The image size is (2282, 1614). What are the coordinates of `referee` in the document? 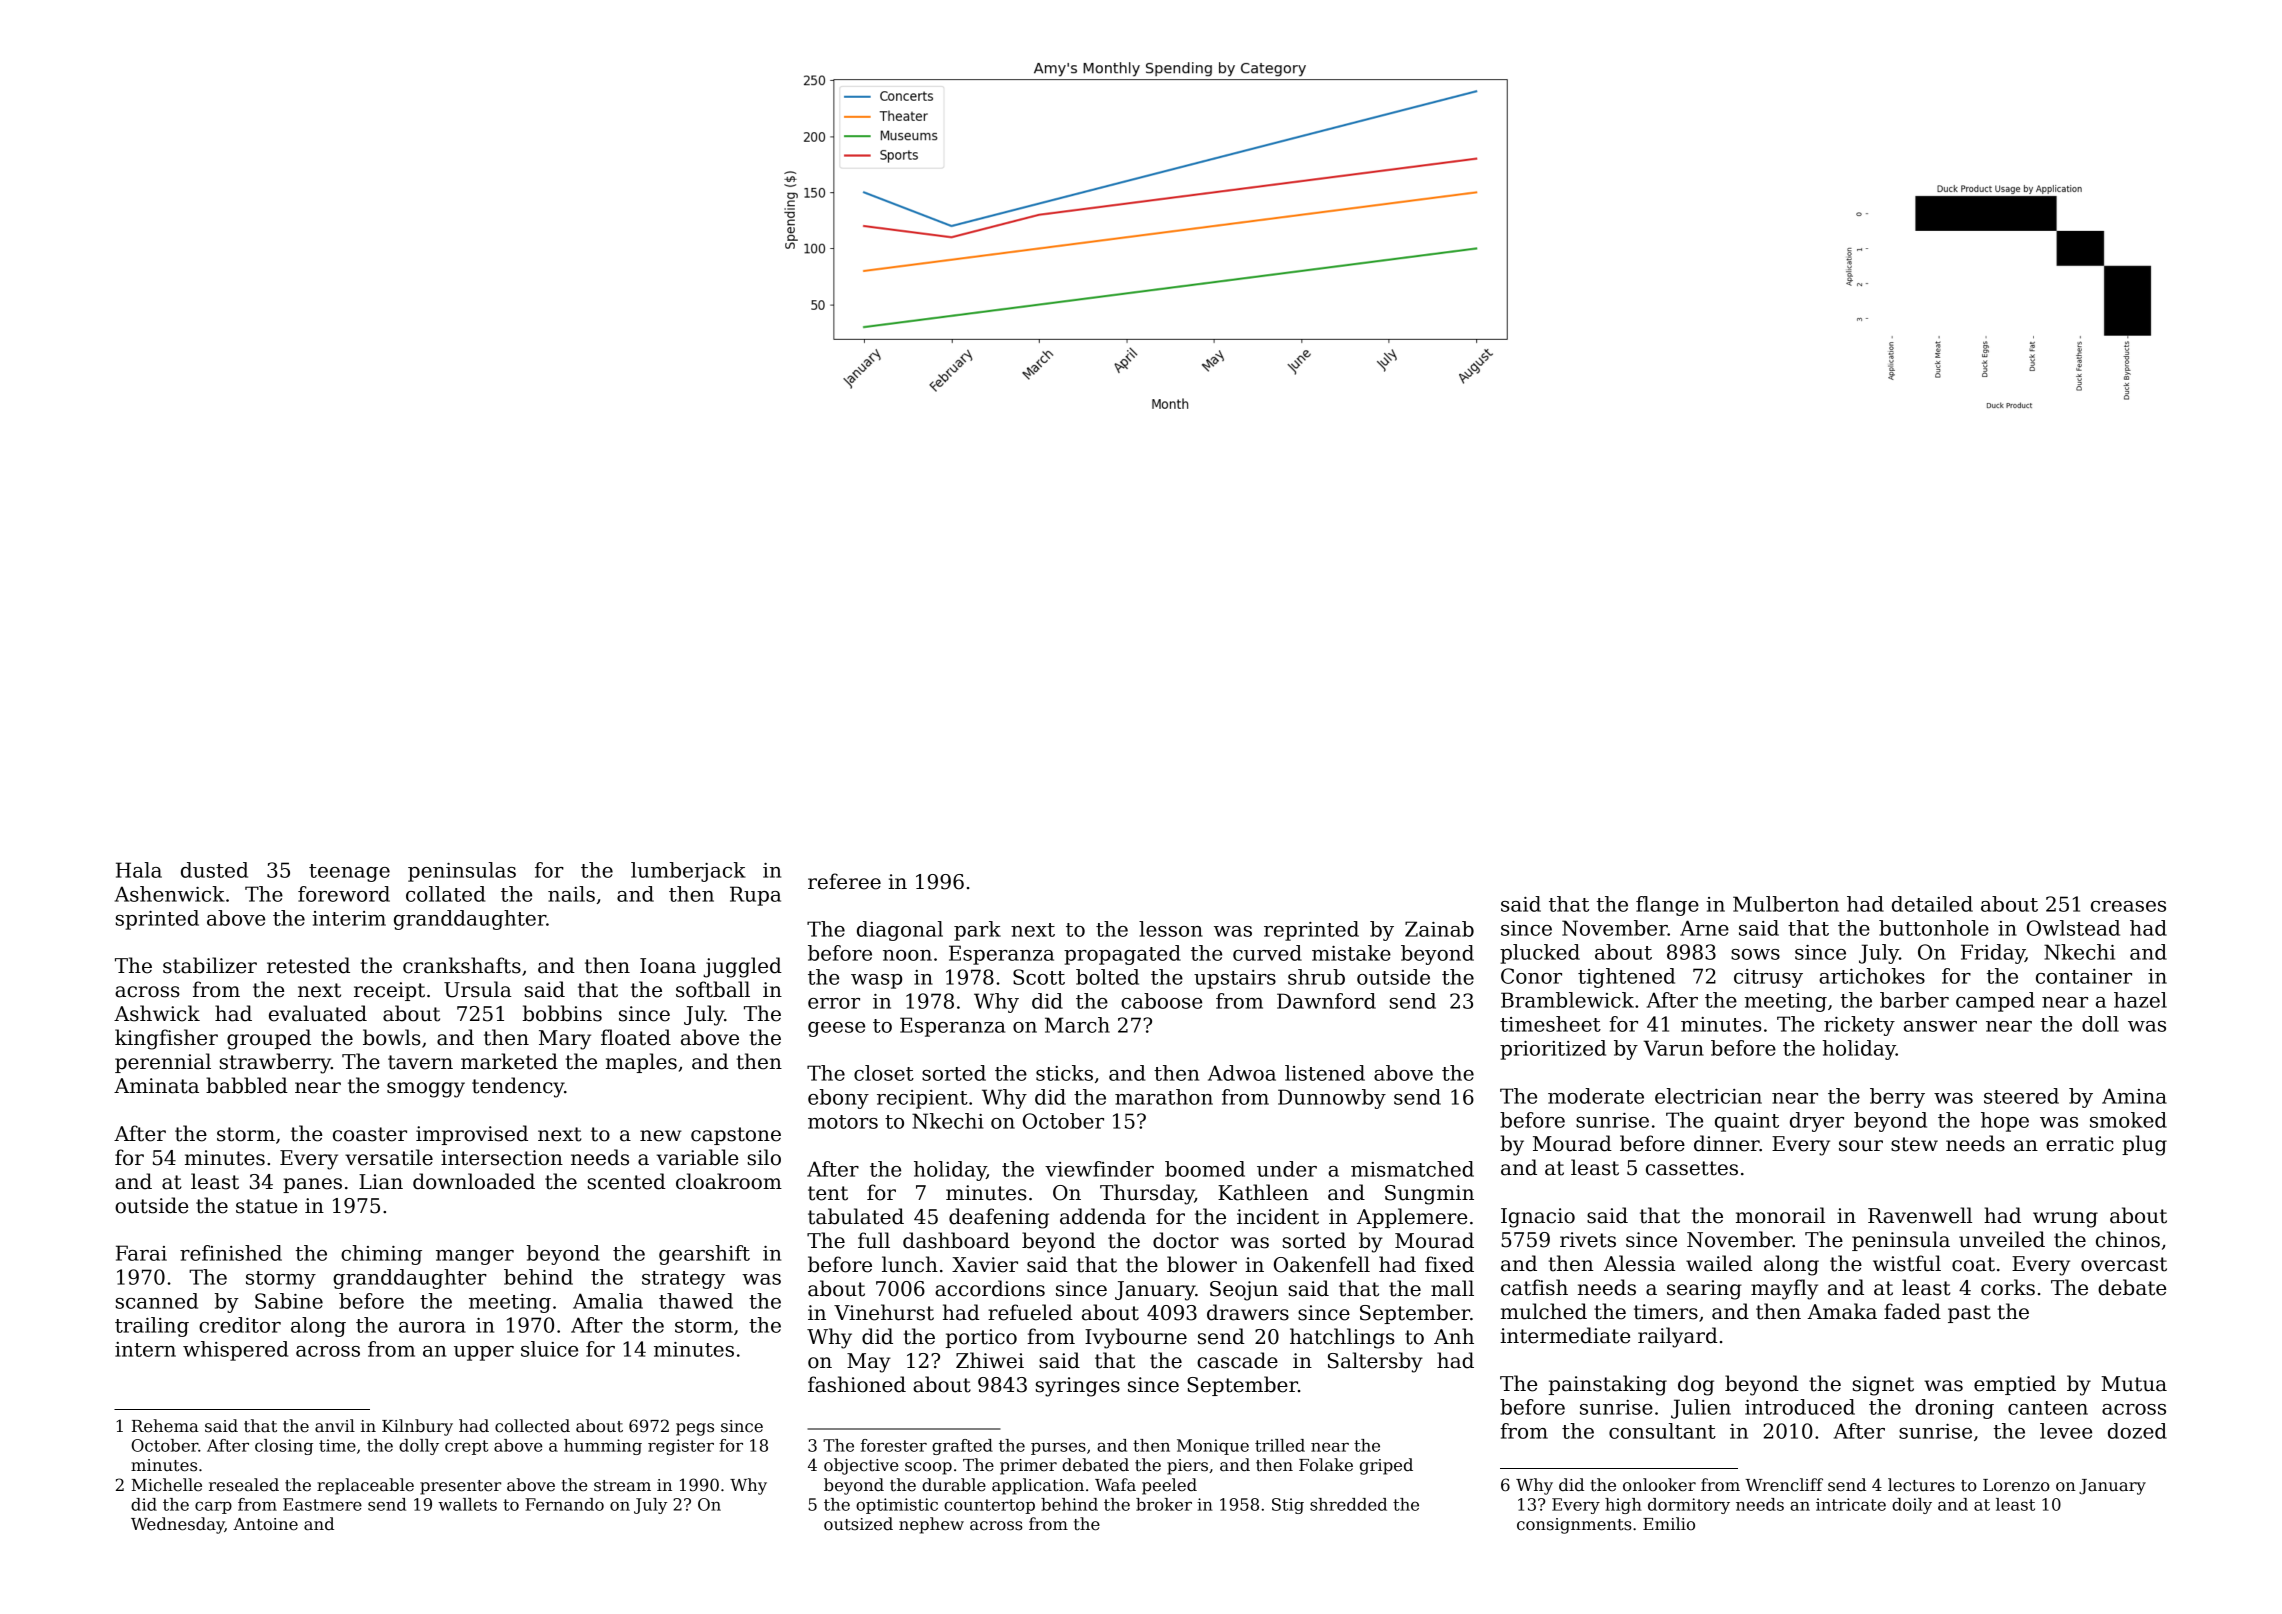 It's located at (844, 881).
